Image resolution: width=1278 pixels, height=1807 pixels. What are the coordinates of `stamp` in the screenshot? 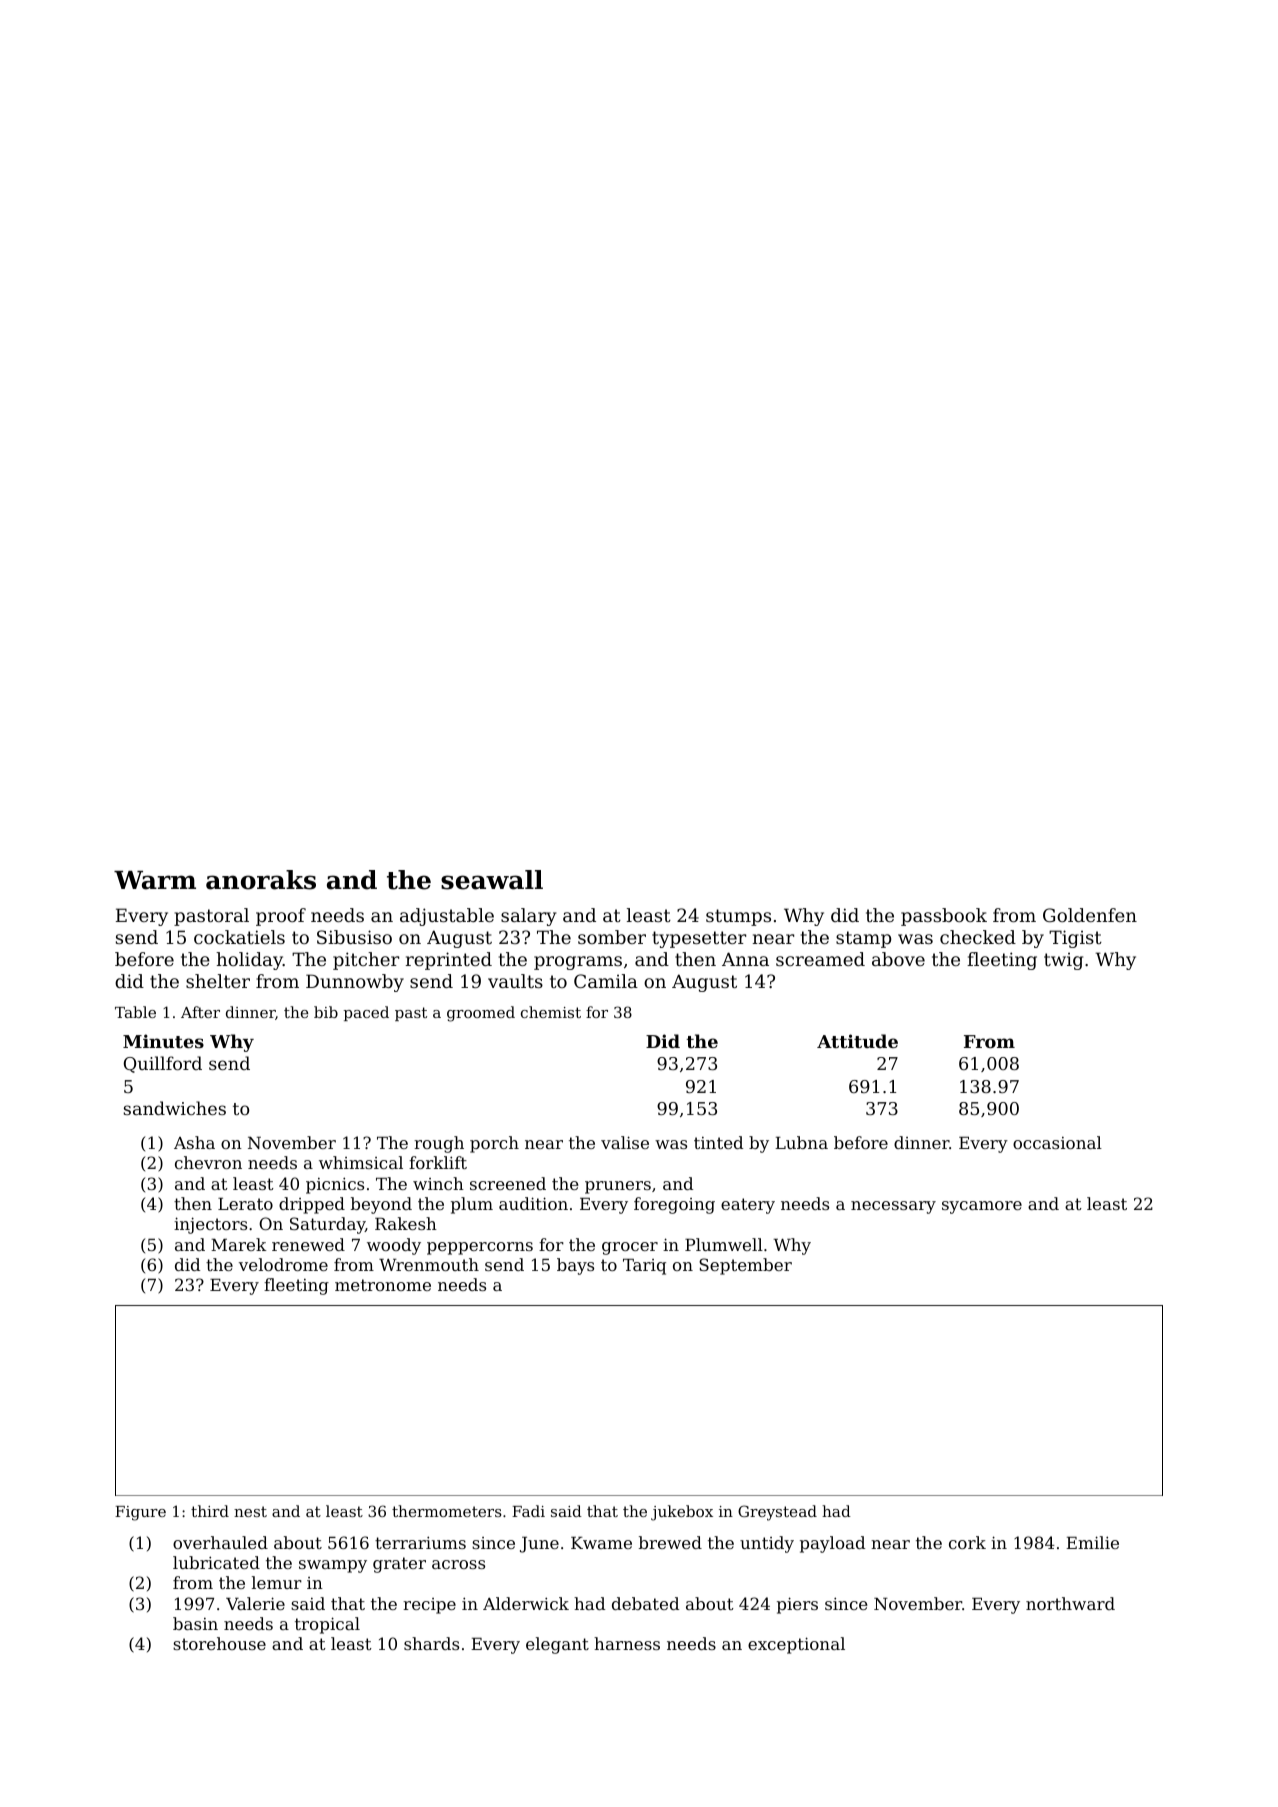 It's located at (863, 939).
